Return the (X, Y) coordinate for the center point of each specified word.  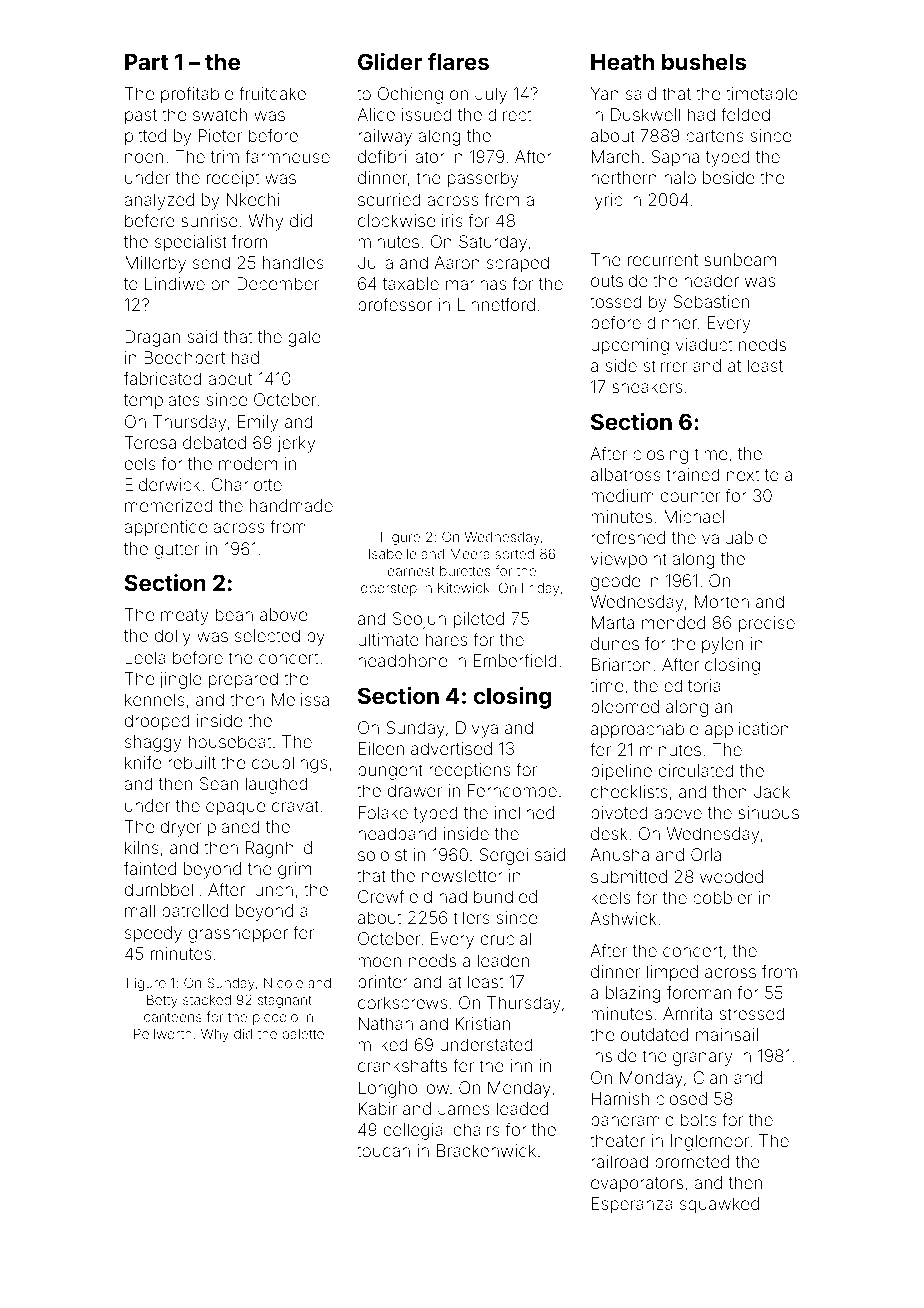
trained (693, 474)
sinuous (768, 812)
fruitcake (272, 93)
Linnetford (496, 304)
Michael (694, 516)
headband (397, 833)
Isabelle (393, 554)
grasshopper (238, 934)
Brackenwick (486, 1150)
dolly (173, 637)
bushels (704, 61)
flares (458, 61)
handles (293, 262)
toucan (383, 1151)
